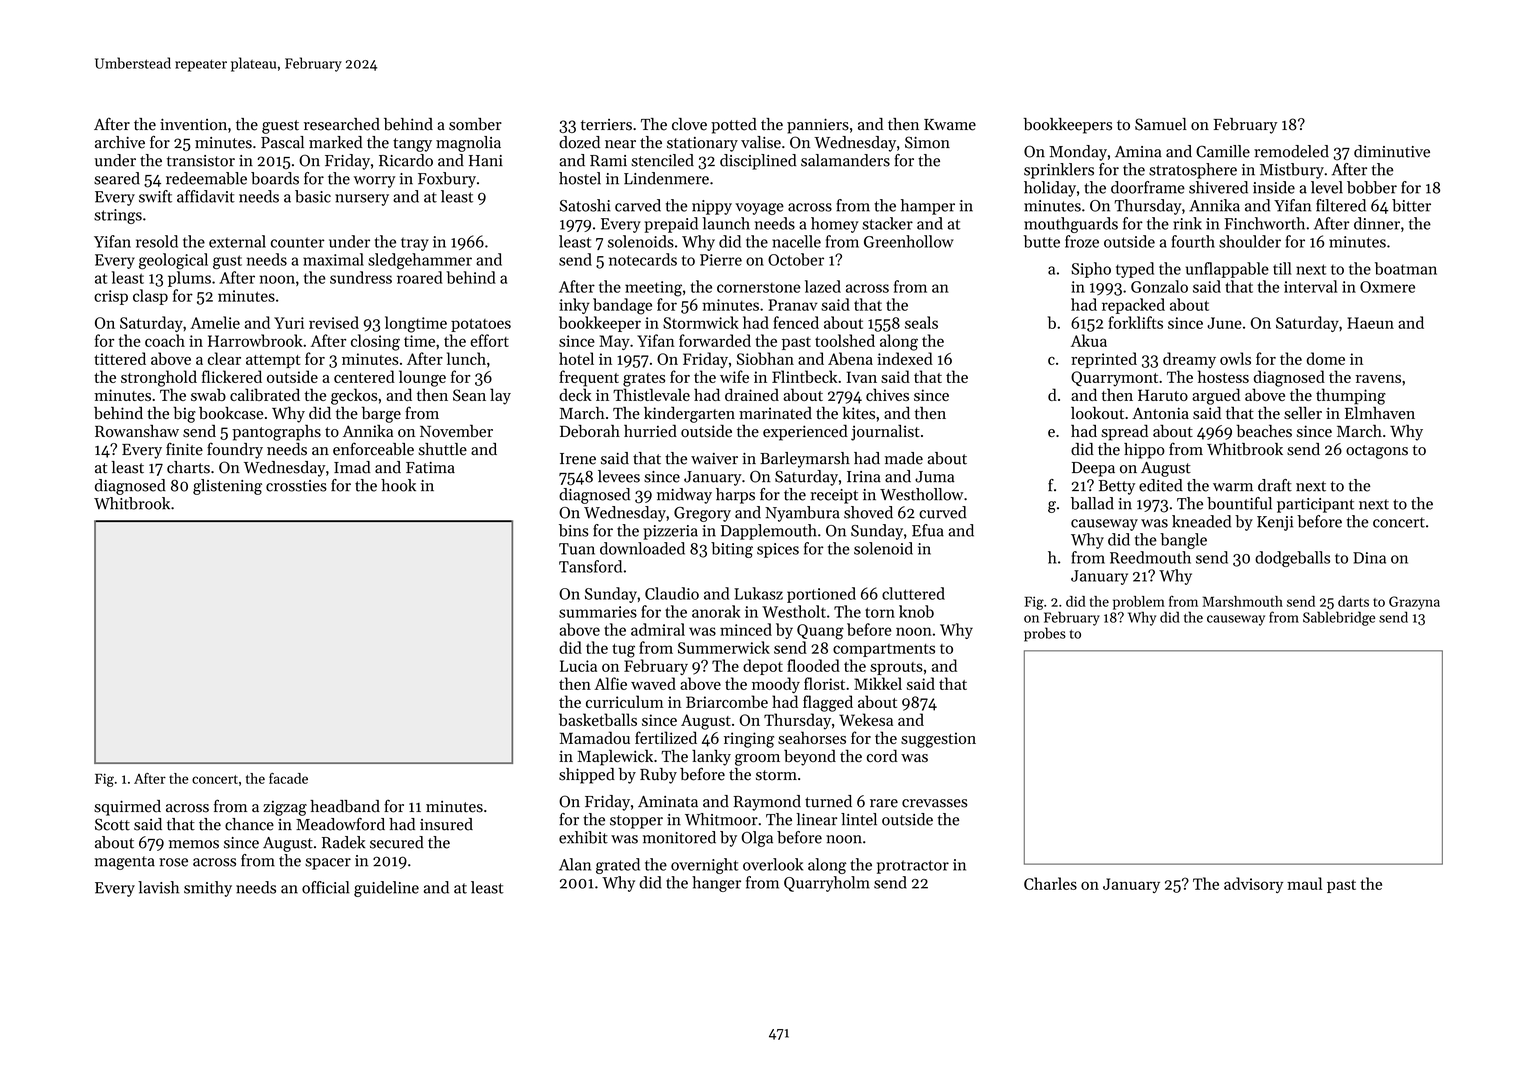 The image size is (1537, 1087). I want to click on Samuel, so click(1161, 124).
